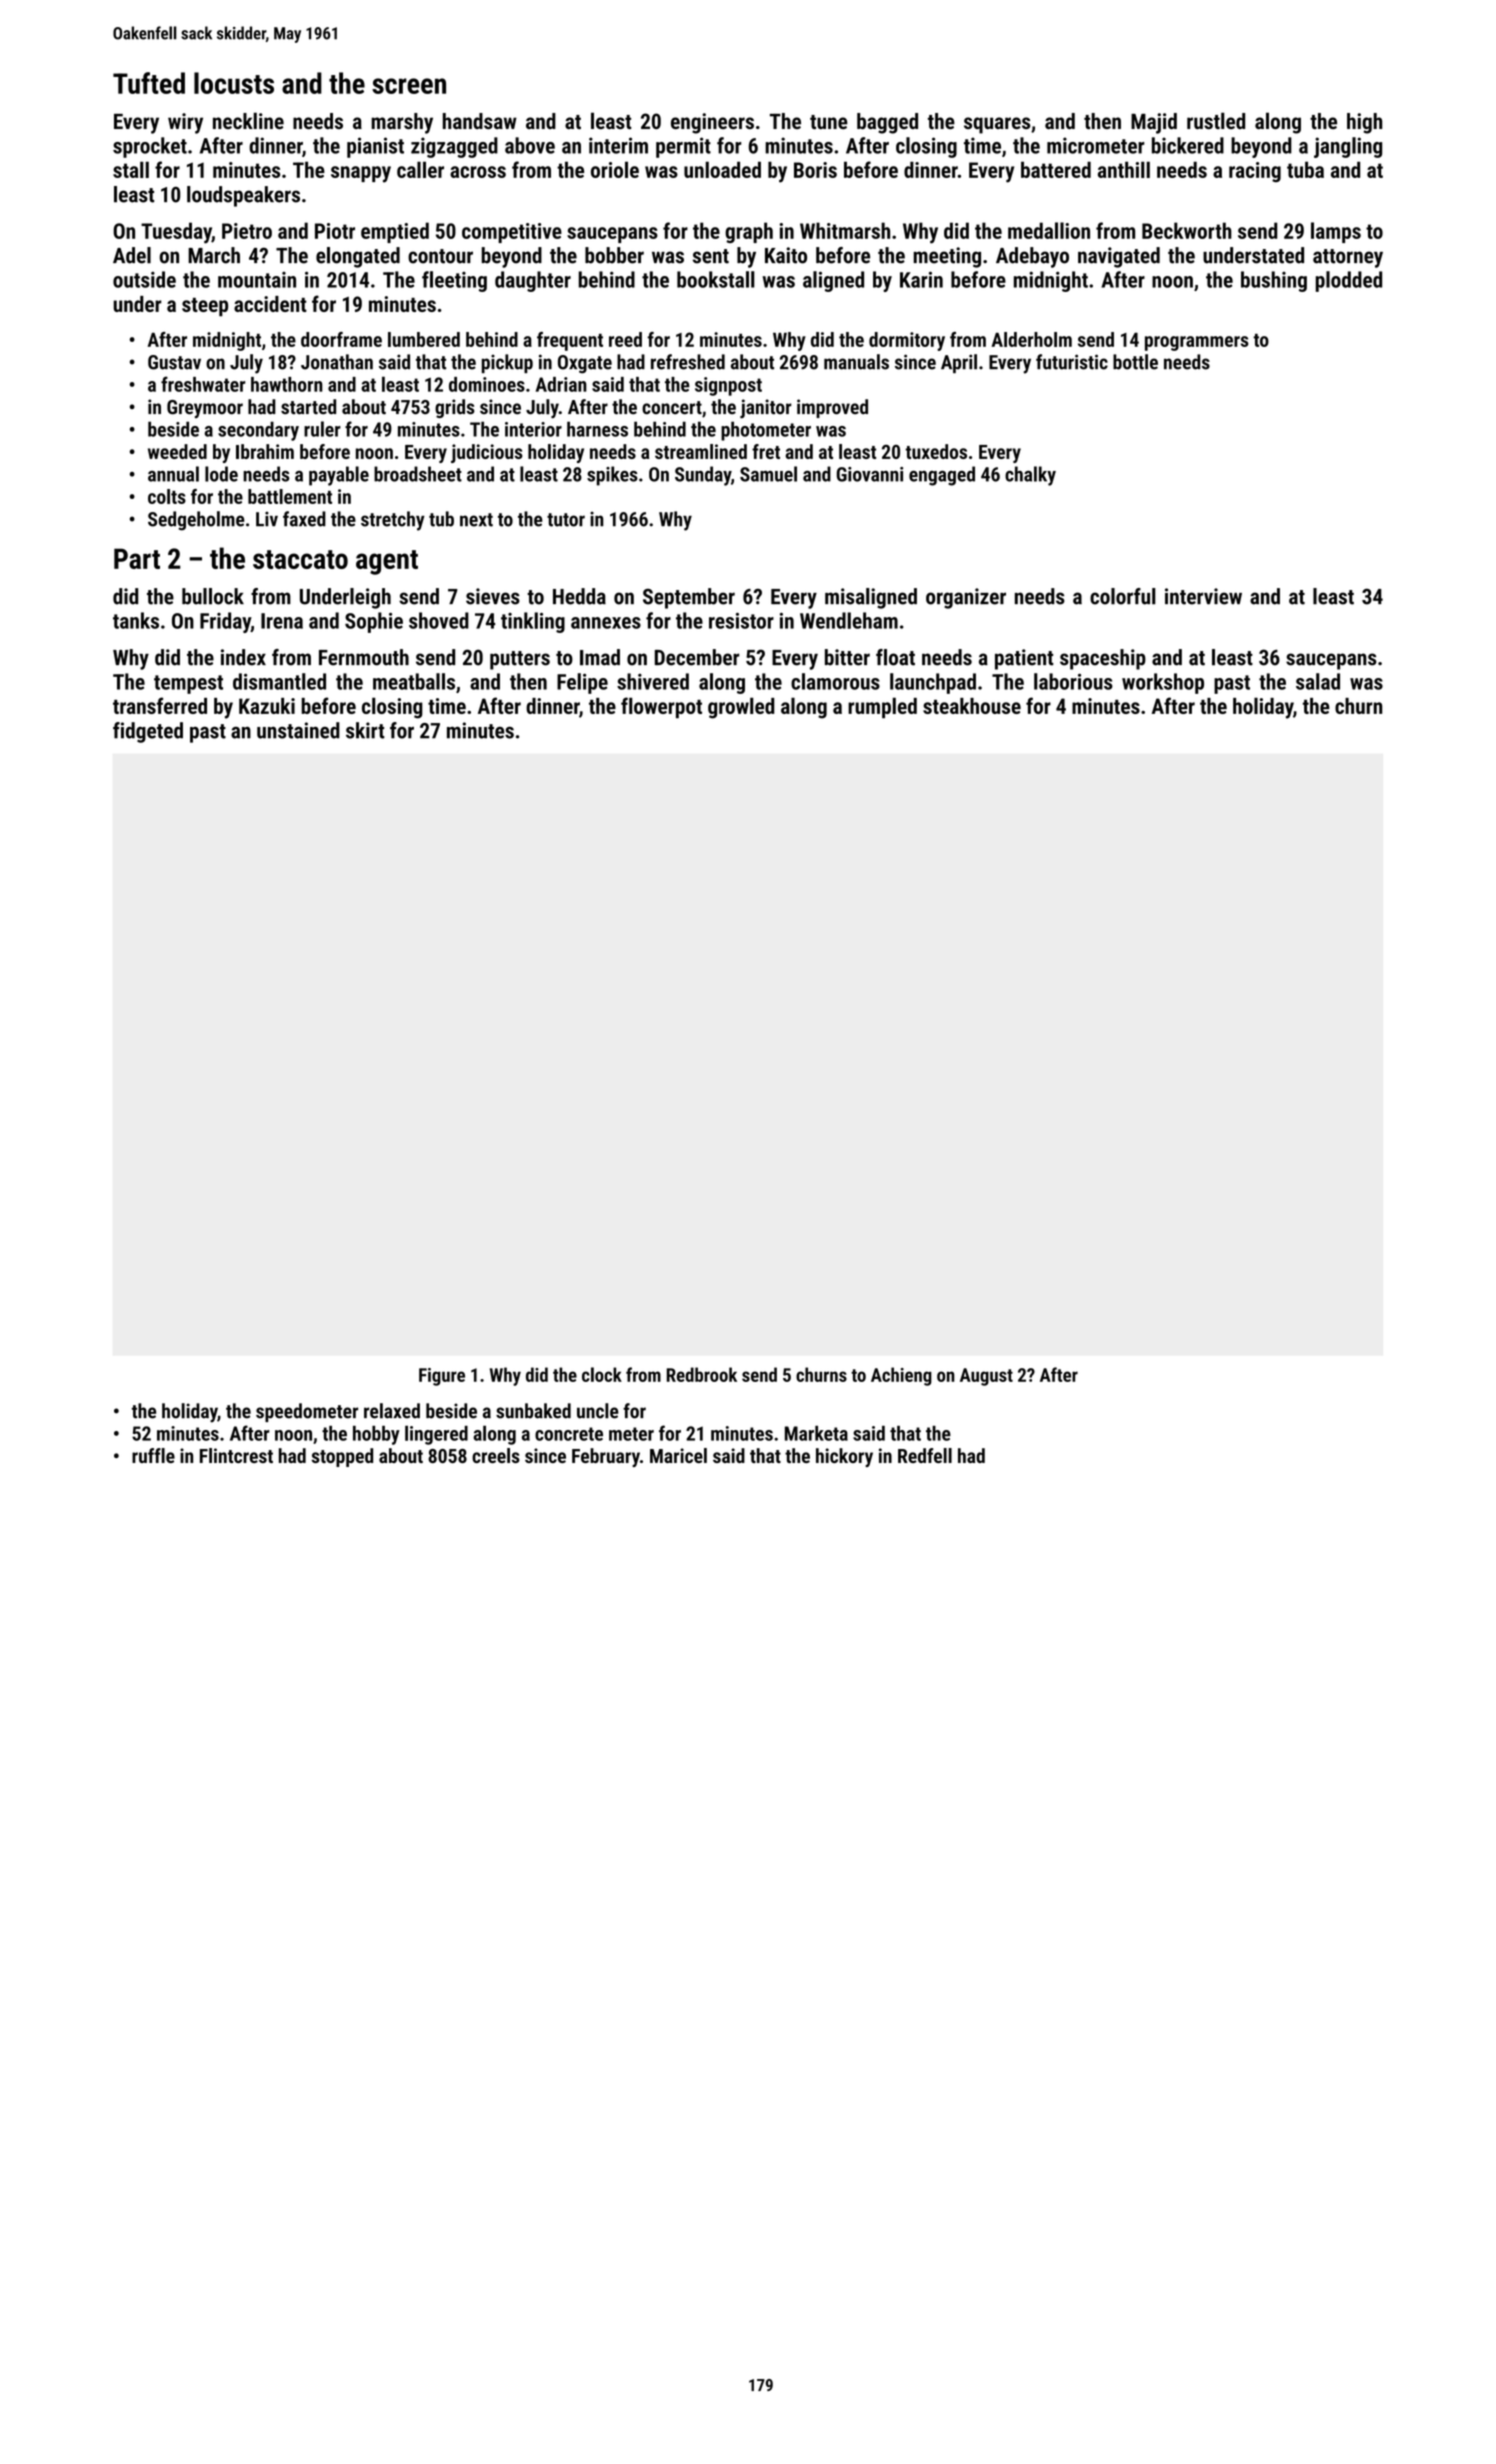 This page has width=1496, height=2464. I want to click on relaxed, so click(392, 1411).
